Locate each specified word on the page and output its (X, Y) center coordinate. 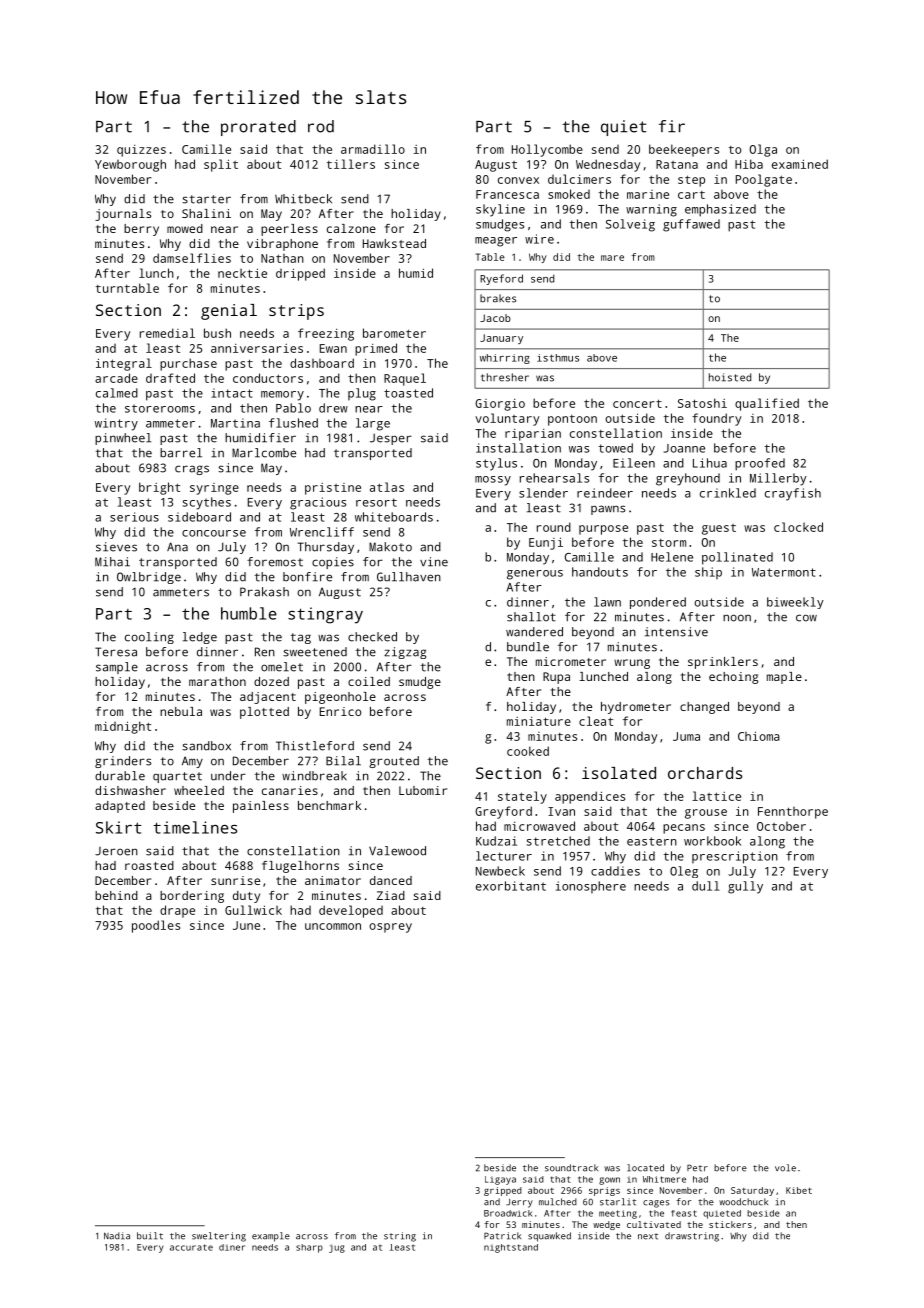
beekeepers (684, 150)
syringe (214, 489)
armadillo (373, 149)
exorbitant (511, 886)
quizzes (141, 151)
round (554, 527)
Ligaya (500, 1180)
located (645, 1168)
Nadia (117, 1236)
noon (737, 618)
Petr (697, 1168)
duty (246, 897)
